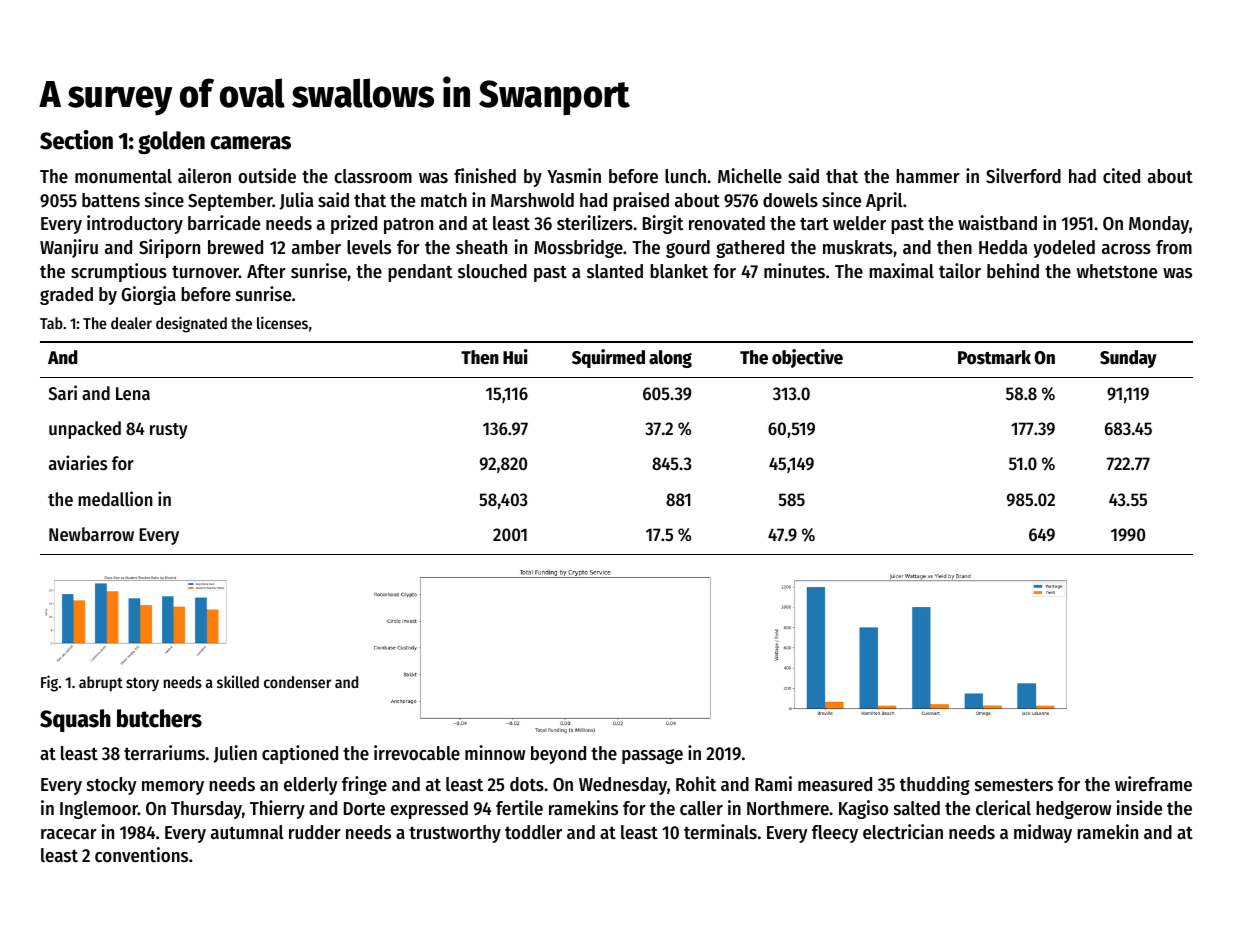 The height and width of the screenshot is (952, 1233). I want to click on conventions, so click(141, 855).
